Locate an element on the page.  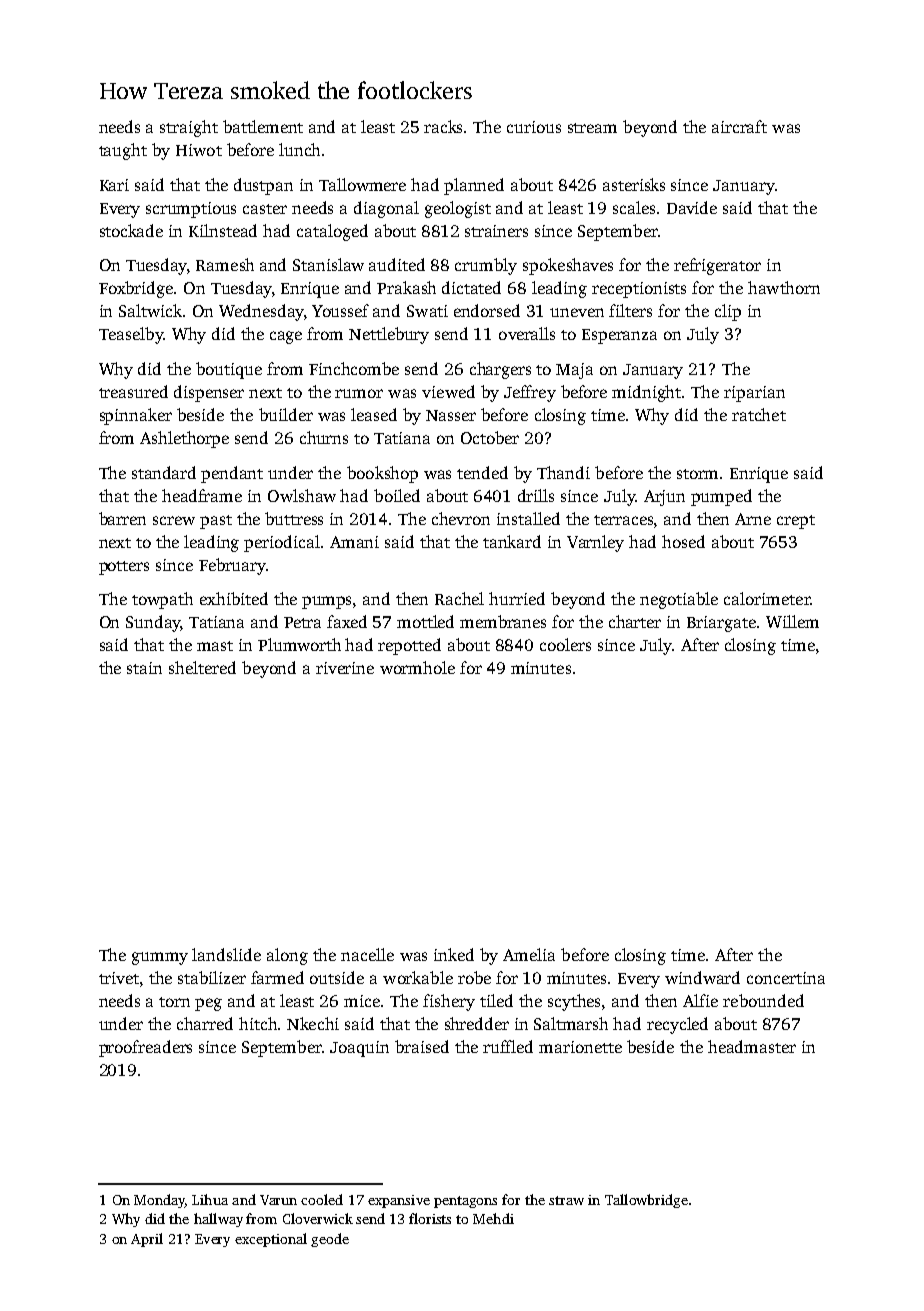
Teaselby is located at coordinates (131, 335).
